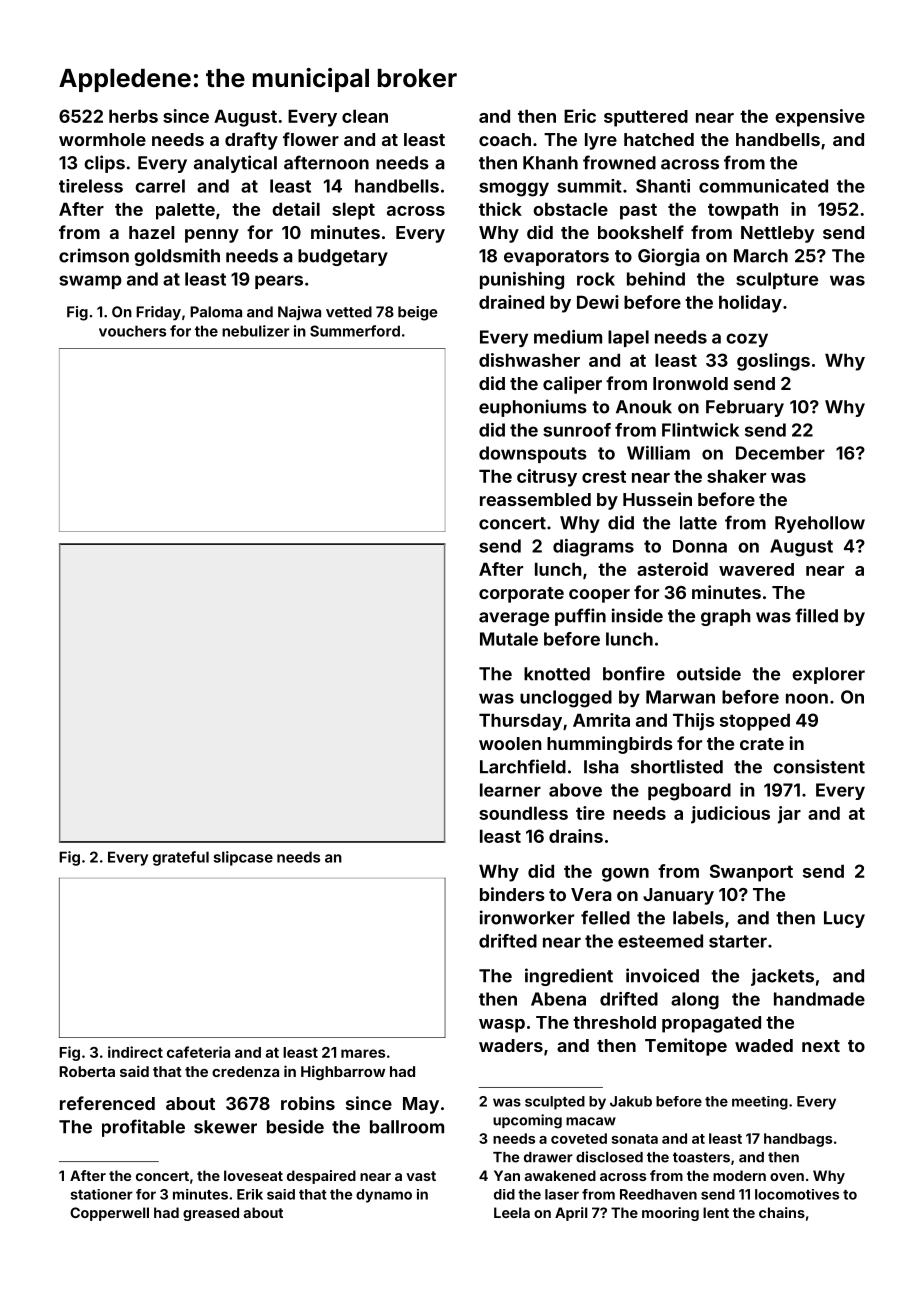 This page has height=1308, width=924. What do you see at coordinates (716, 1212) in the page?
I see `lent` at bounding box center [716, 1212].
